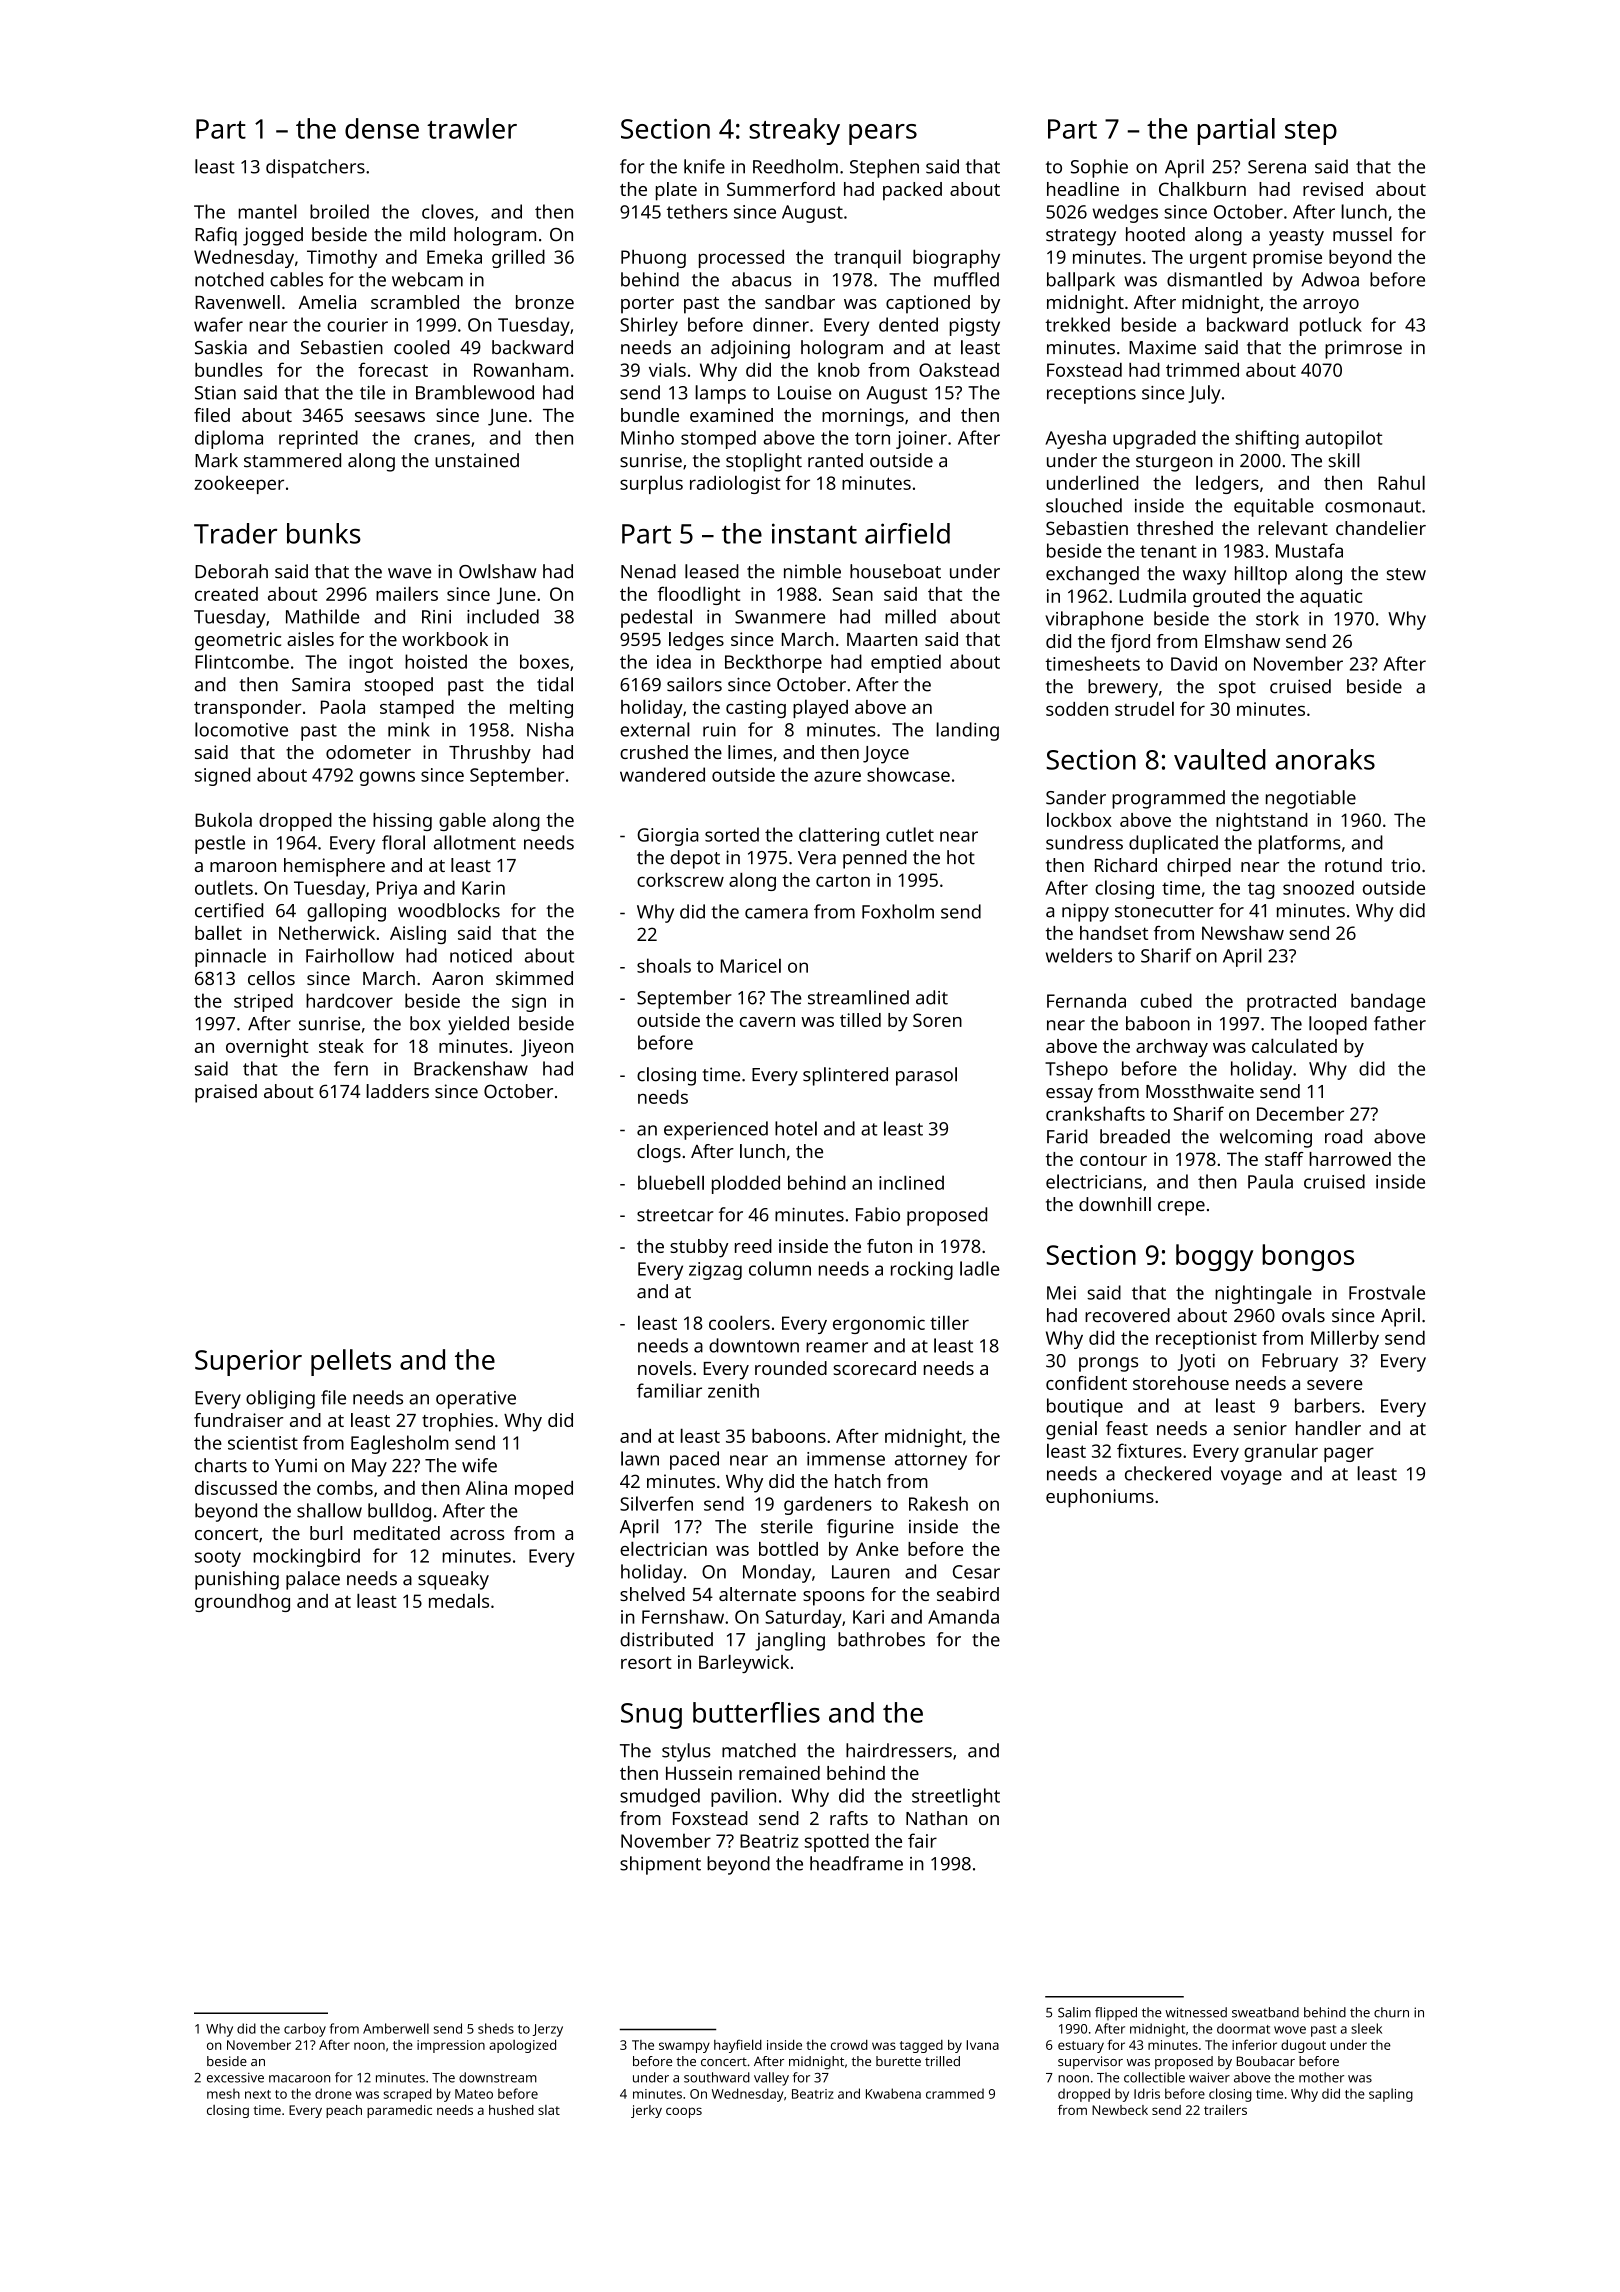  What do you see at coordinates (881, 1639) in the image?
I see `bathrobes` at bounding box center [881, 1639].
